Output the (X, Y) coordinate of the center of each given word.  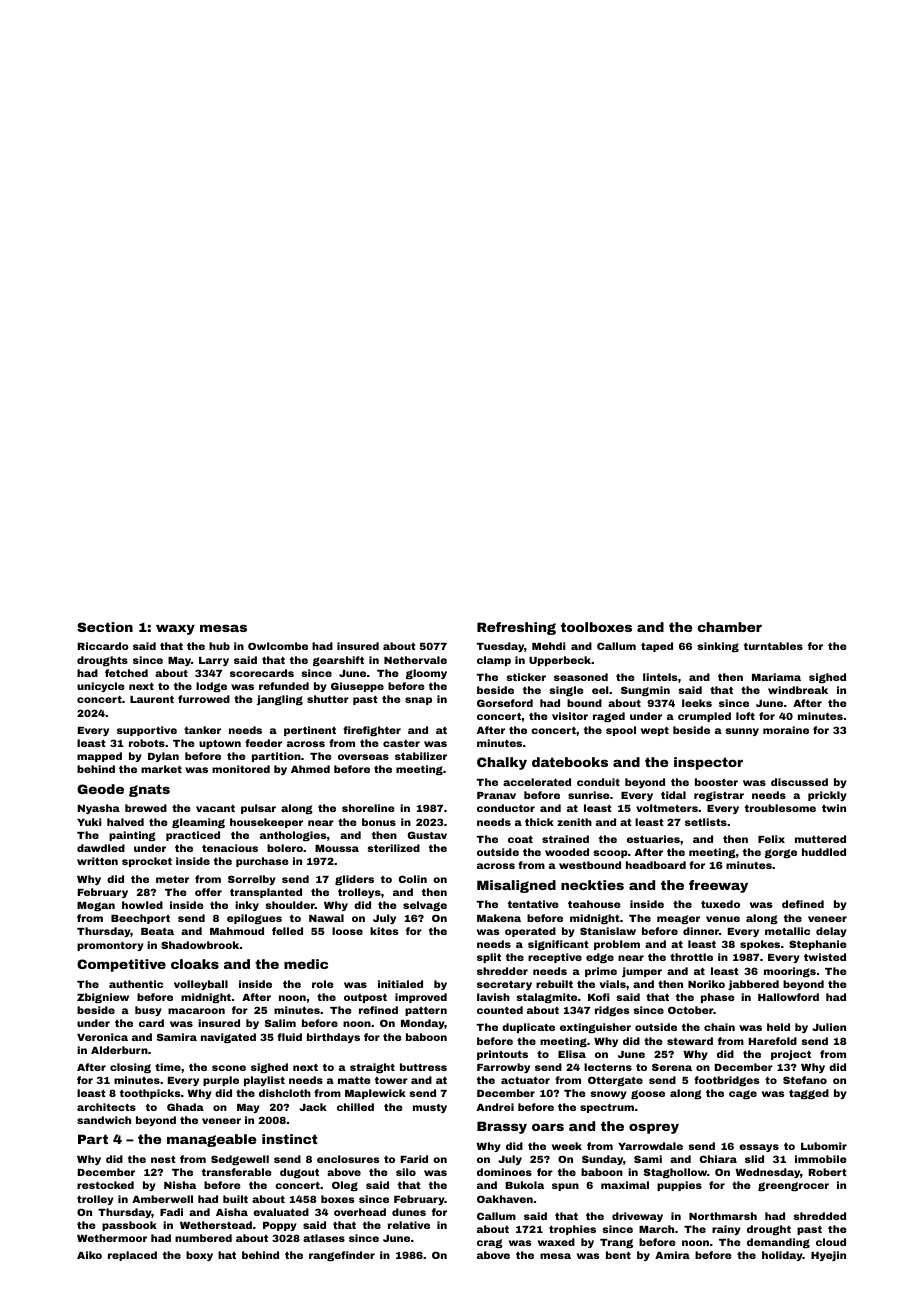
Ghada (185, 1107)
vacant (215, 808)
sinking (718, 647)
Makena (499, 918)
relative (409, 1225)
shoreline (368, 808)
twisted (825, 957)
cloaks (195, 964)
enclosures (348, 1159)
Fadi (171, 1212)
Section (105, 627)
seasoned (581, 677)
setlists (706, 822)
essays (759, 1148)
